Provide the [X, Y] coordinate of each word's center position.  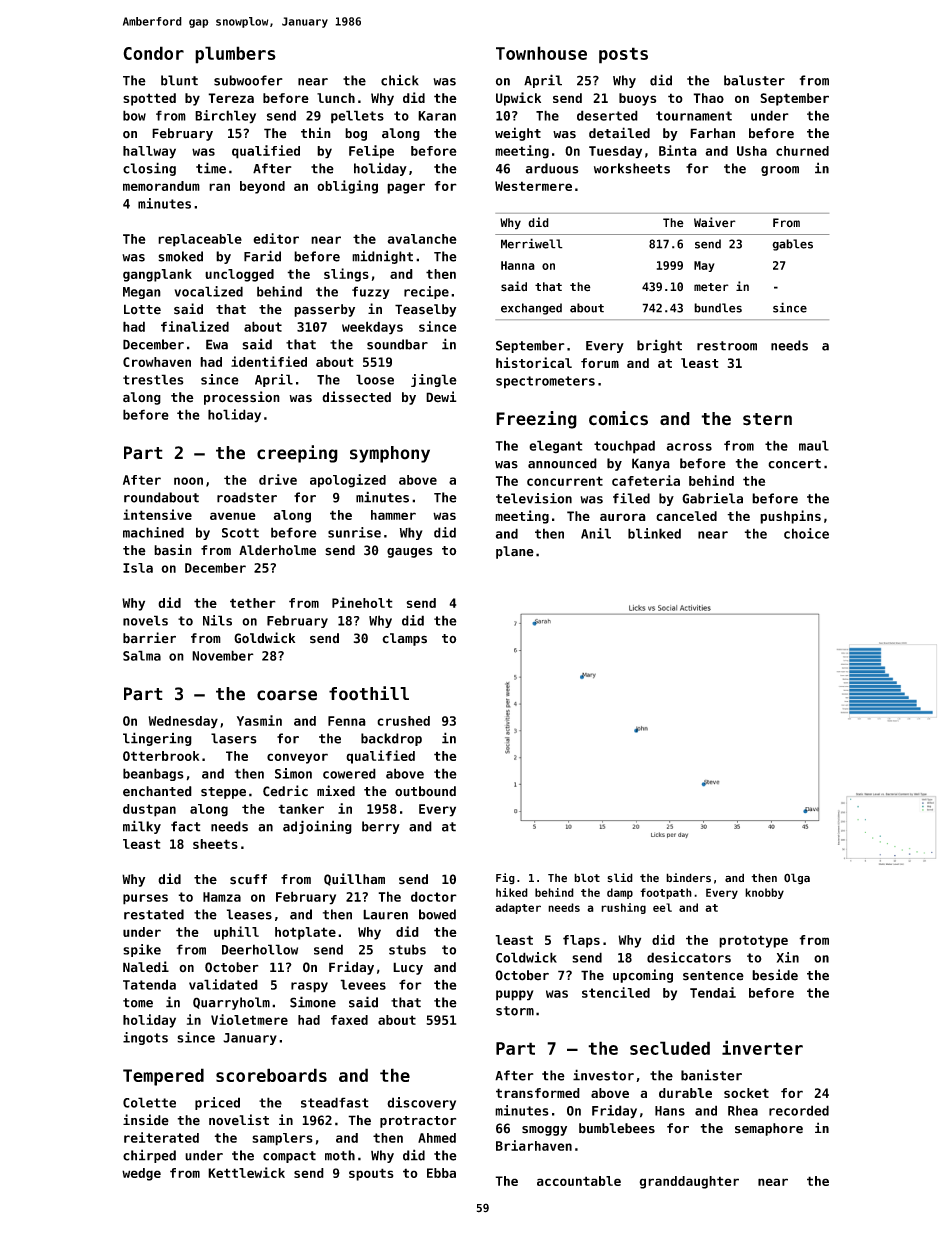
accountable [579, 1181]
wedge [141, 1174]
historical [534, 362]
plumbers [235, 55]
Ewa [217, 344]
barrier [149, 638]
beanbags [153, 774]
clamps [404, 639]
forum [600, 363]
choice [806, 533]
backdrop [391, 739]
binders [688, 878]
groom [780, 171]
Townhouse [541, 53]
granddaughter [689, 1182]
